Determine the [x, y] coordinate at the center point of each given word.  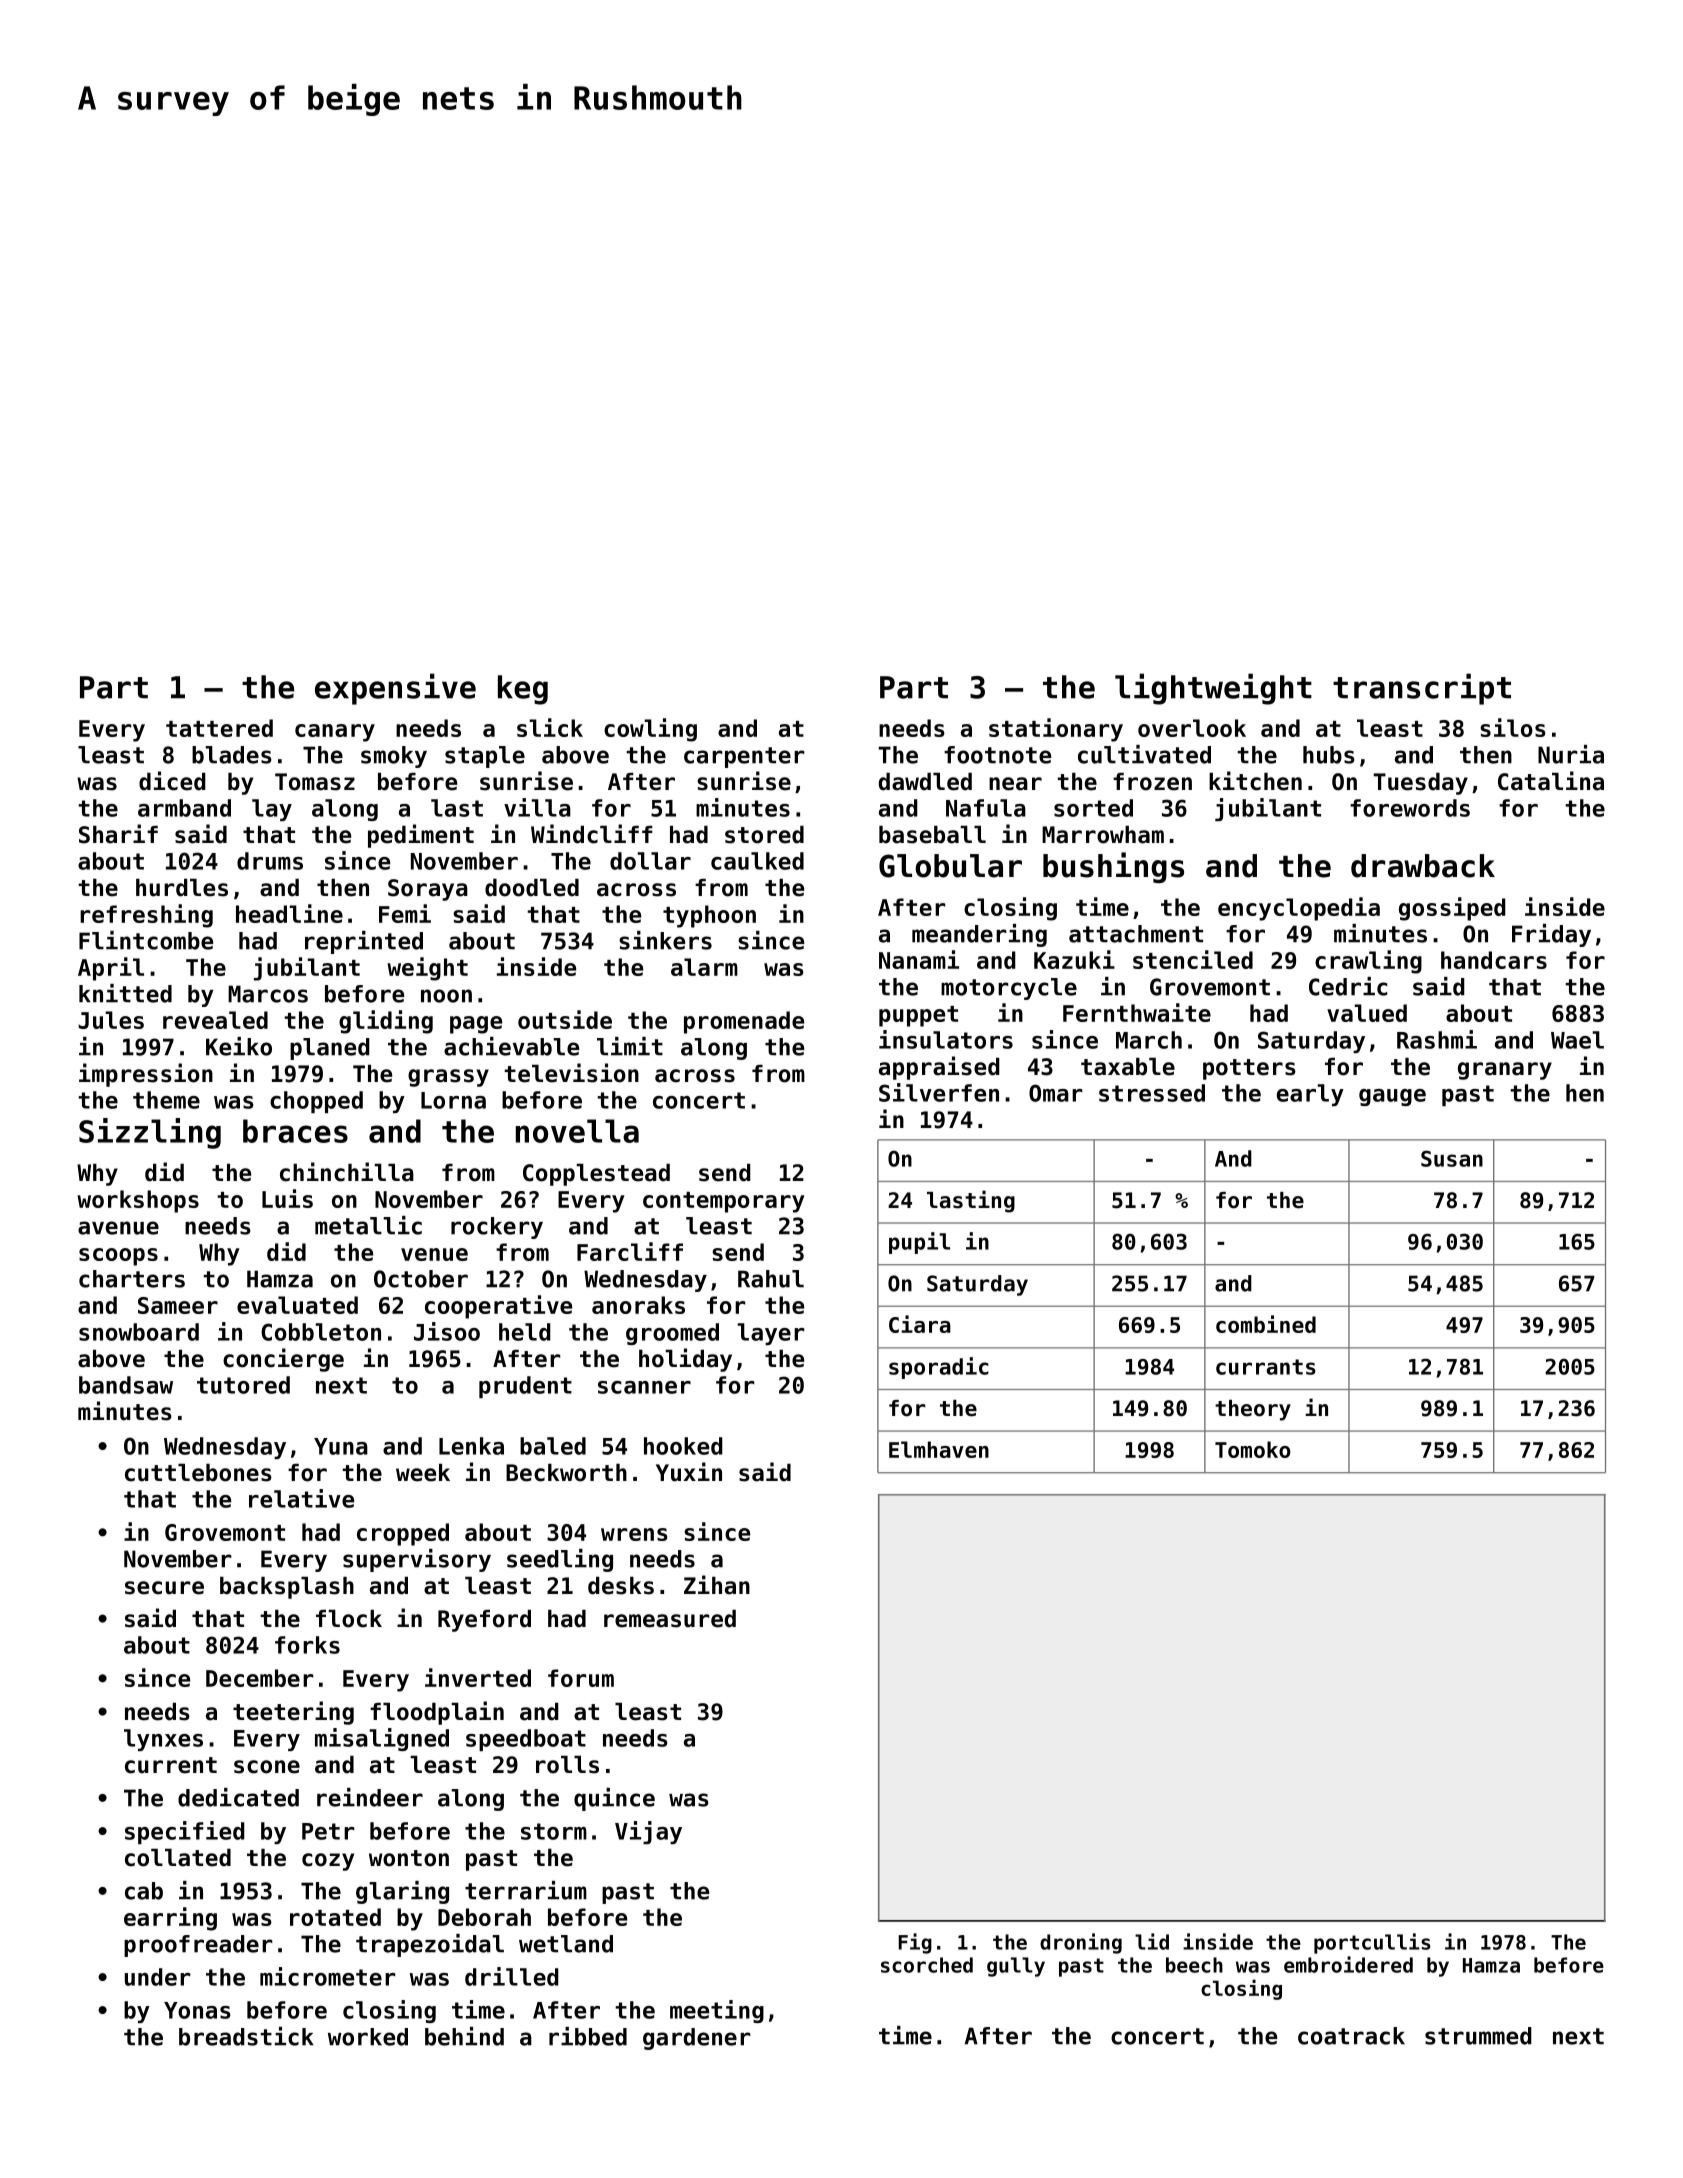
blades [232, 755]
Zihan [717, 1585]
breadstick [246, 2036]
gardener [697, 2039]
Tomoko [1253, 1449]
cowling [650, 730]
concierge [283, 1360]
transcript [1422, 689]
